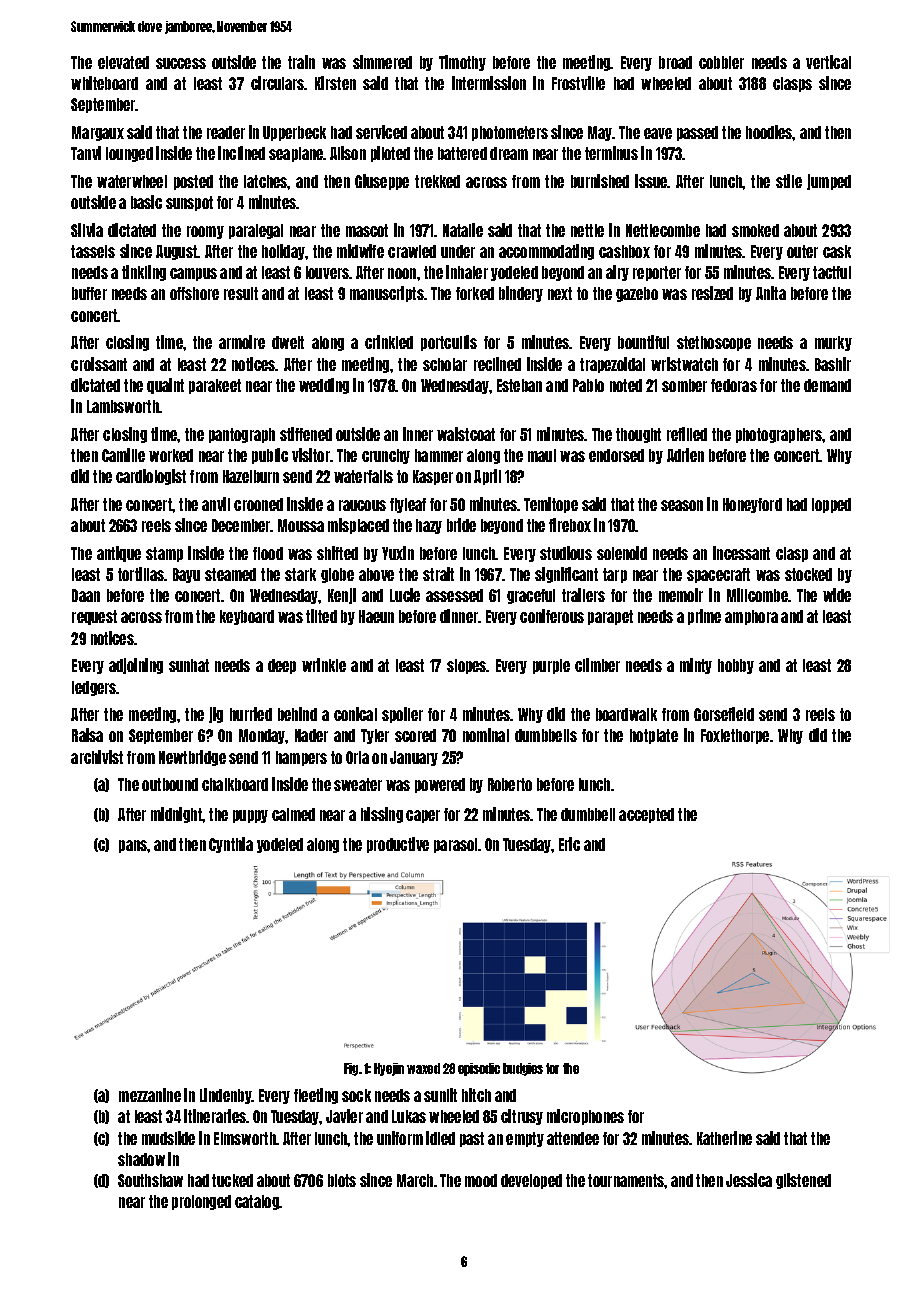  Describe the element at coordinates (226, 132) in the screenshot. I see `reader` at that location.
